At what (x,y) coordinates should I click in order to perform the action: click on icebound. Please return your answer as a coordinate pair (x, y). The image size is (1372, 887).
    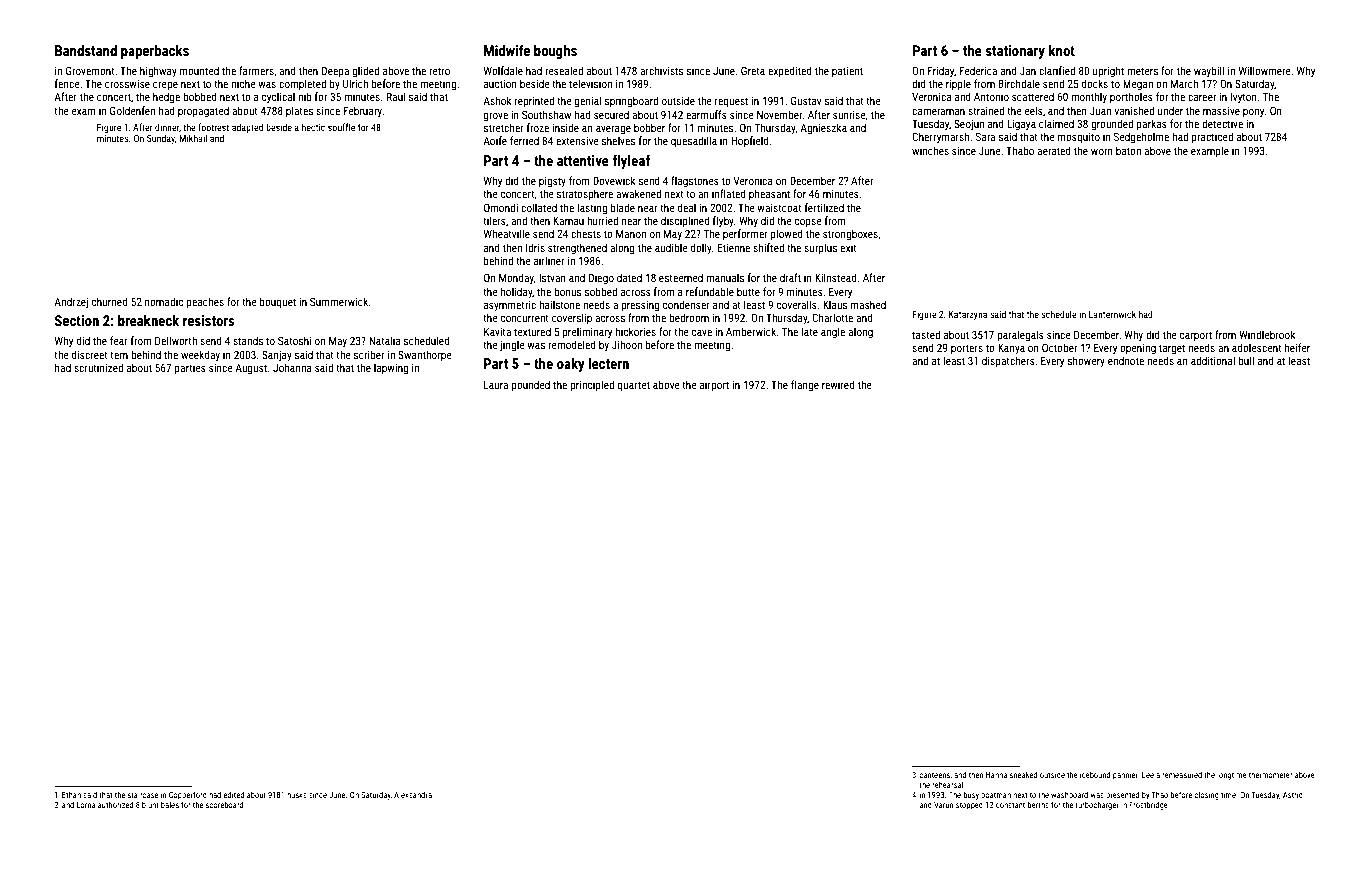
    Looking at the image, I should click on (1095, 774).
